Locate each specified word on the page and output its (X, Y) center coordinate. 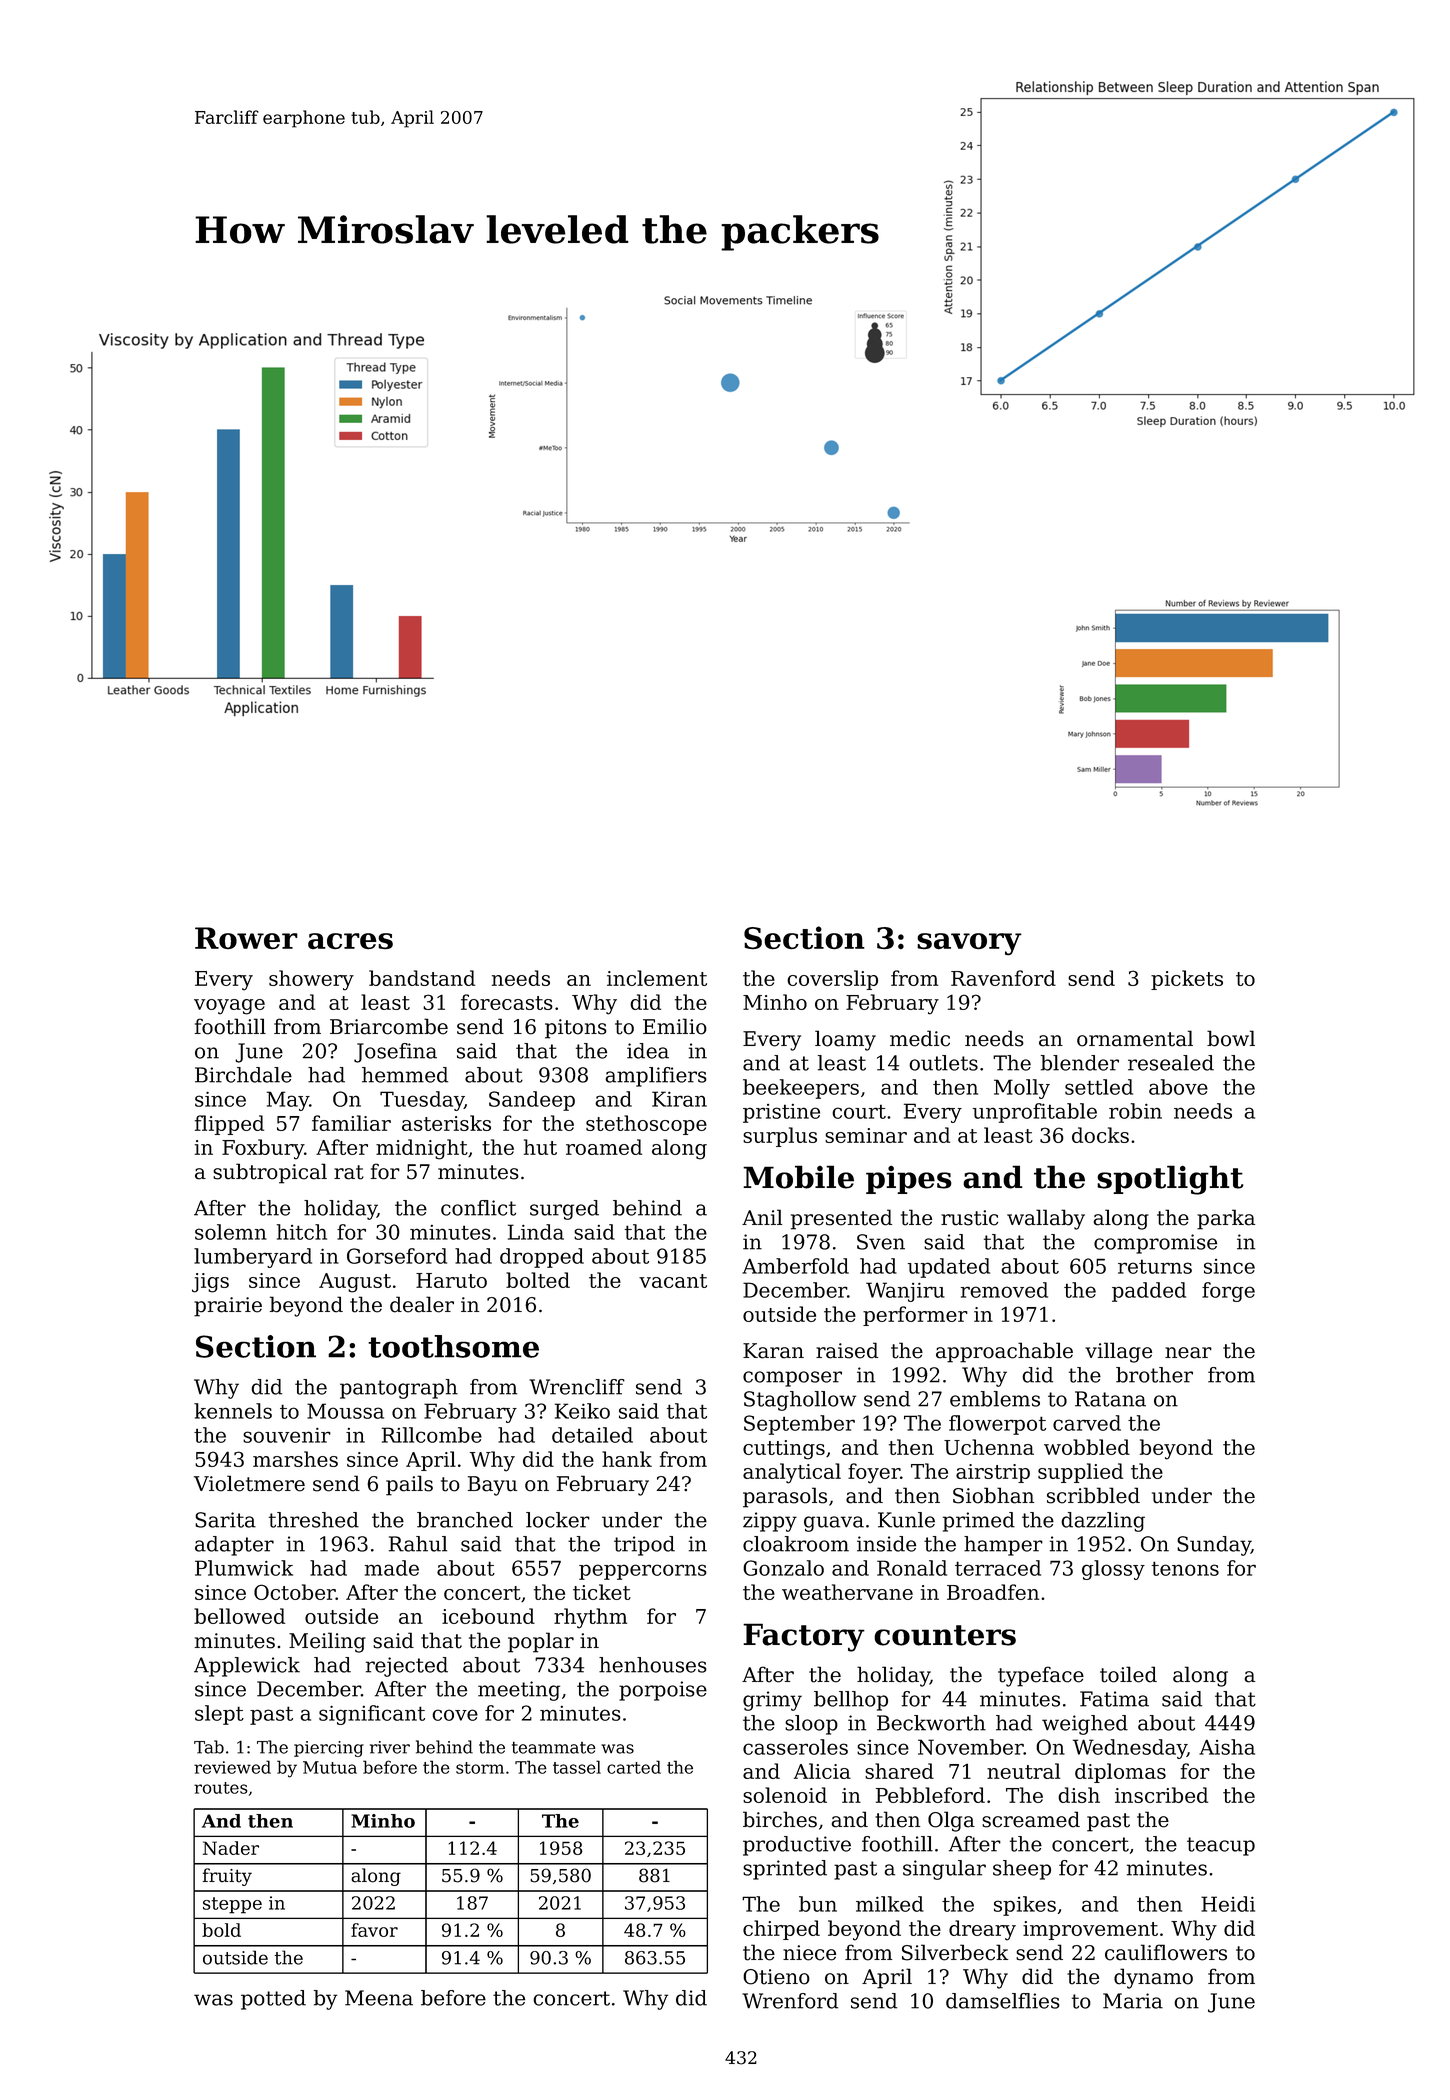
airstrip (993, 1473)
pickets (1187, 980)
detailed (592, 1435)
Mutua (330, 1767)
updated (949, 1268)
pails (409, 1485)
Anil (762, 1217)
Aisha (1227, 1747)
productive (797, 1846)
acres (350, 941)
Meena (379, 1998)
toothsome (453, 1346)
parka (1226, 1219)
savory (969, 944)
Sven (881, 1242)
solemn (231, 1232)
